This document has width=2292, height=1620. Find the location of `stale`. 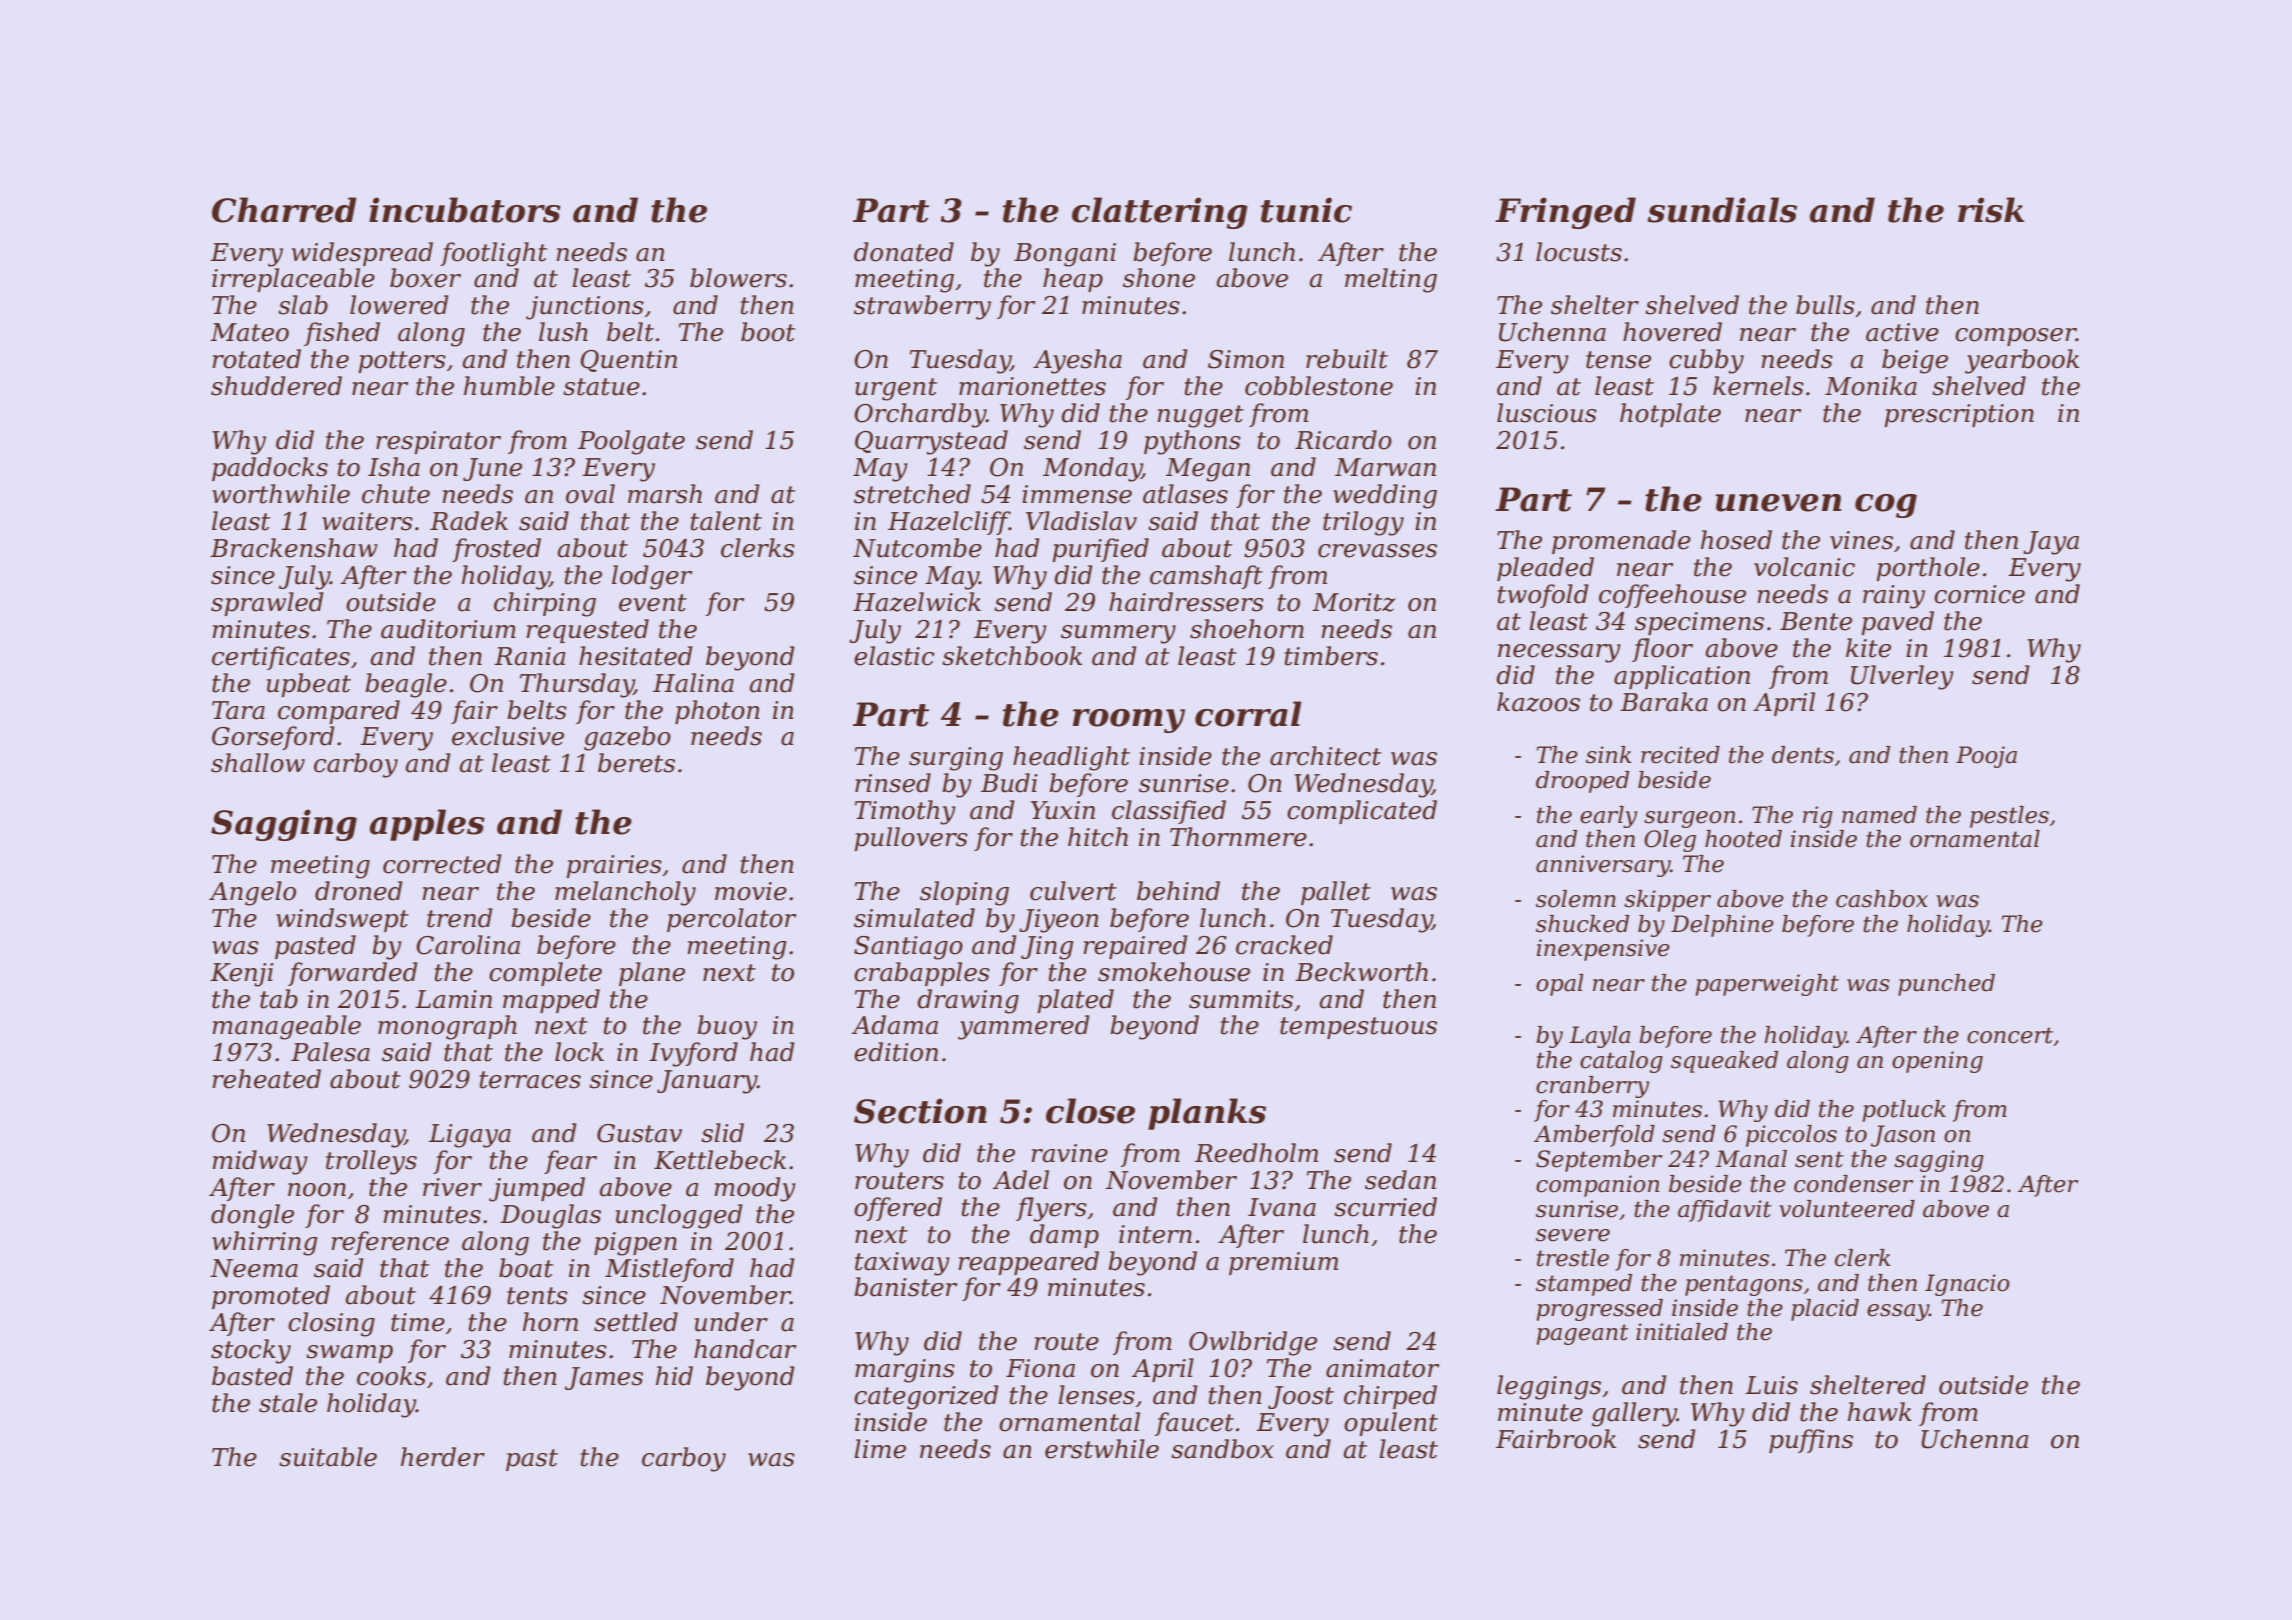

stale is located at coordinates (288, 1403).
